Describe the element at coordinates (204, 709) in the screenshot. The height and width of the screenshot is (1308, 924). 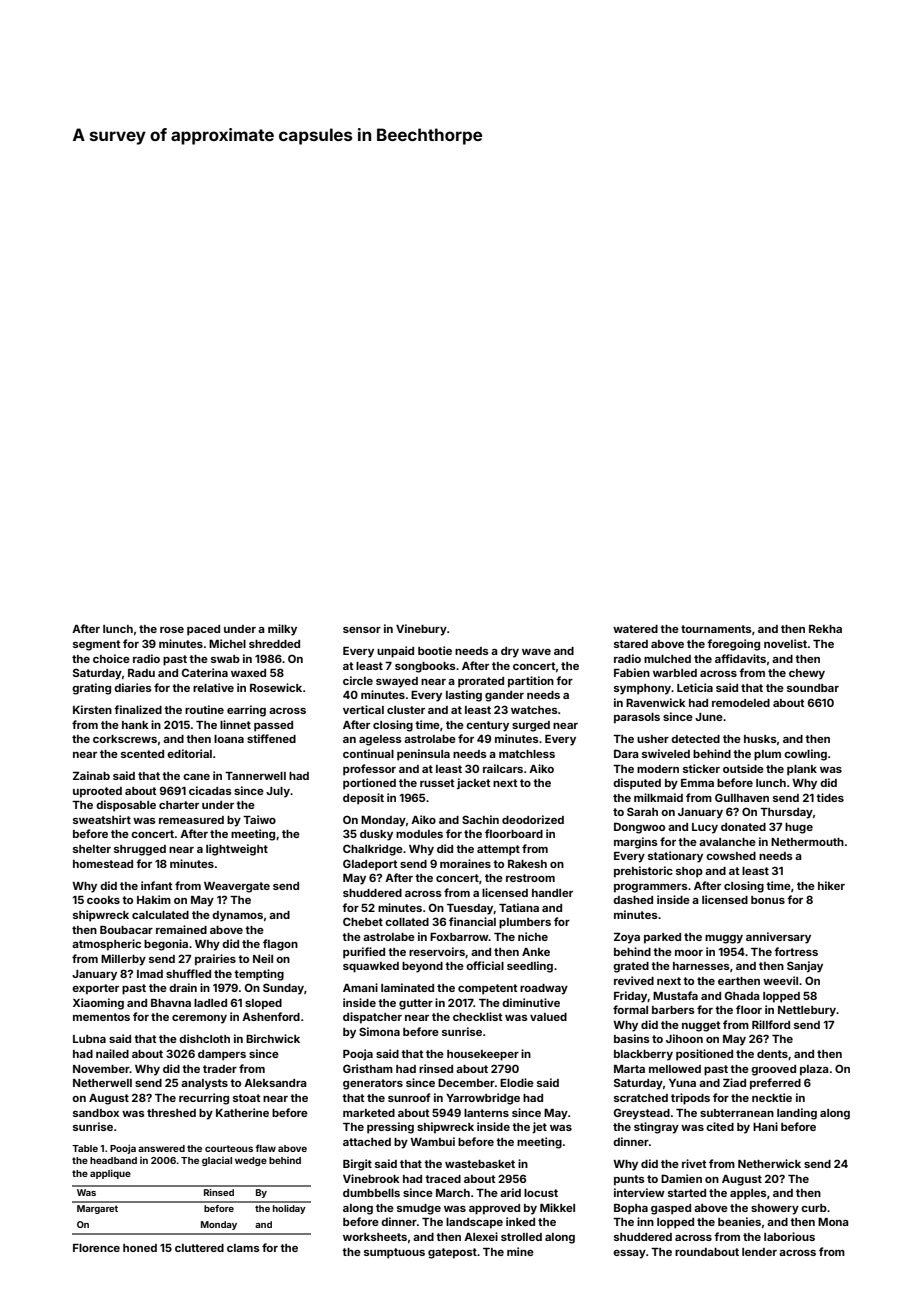
I see `routine` at that location.
